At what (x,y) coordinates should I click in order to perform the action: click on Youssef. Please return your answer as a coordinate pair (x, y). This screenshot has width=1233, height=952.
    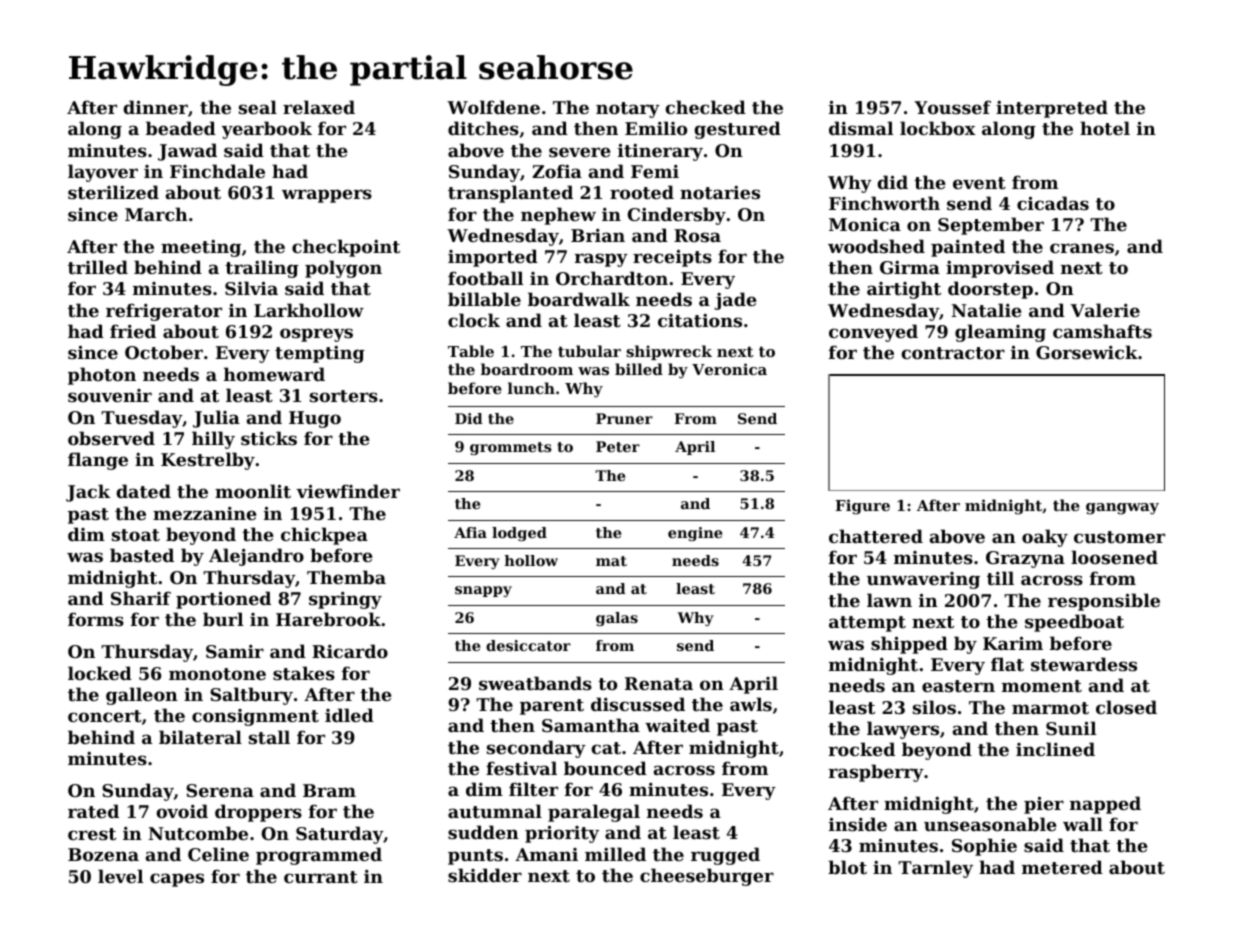
    Looking at the image, I should click on (952, 107).
